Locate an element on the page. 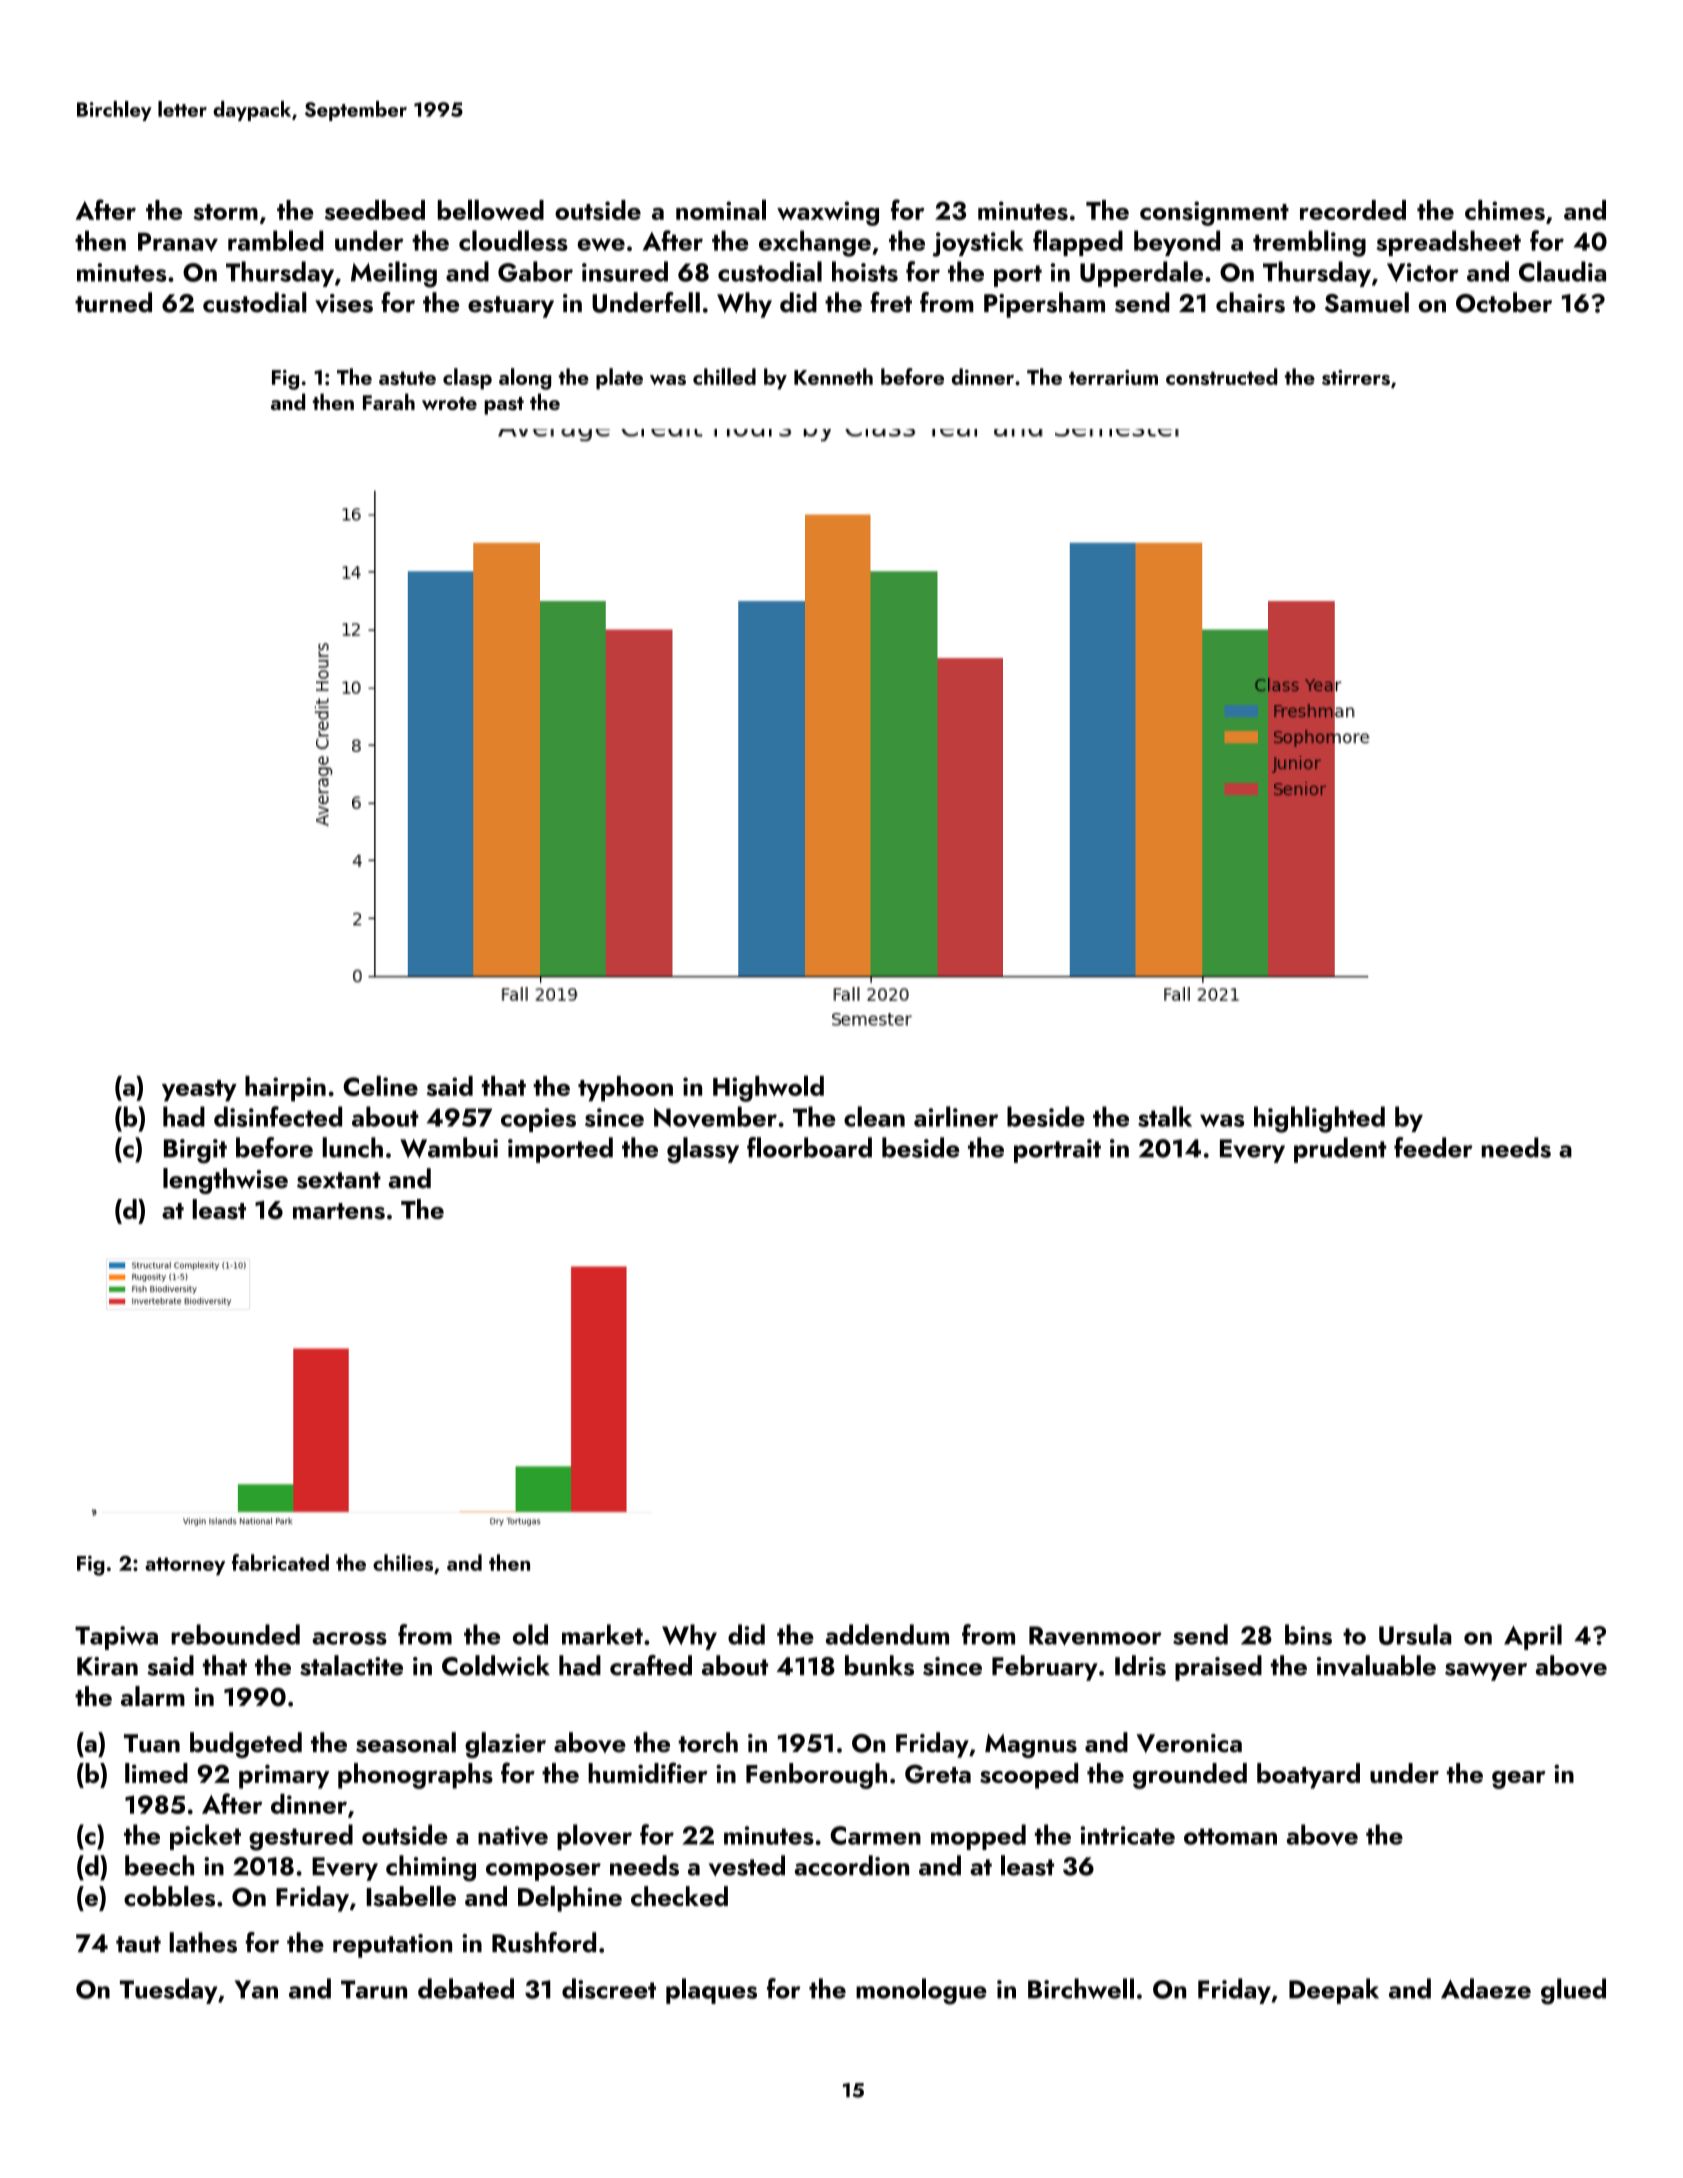  feeder is located at coordinates (1433, 1147).
